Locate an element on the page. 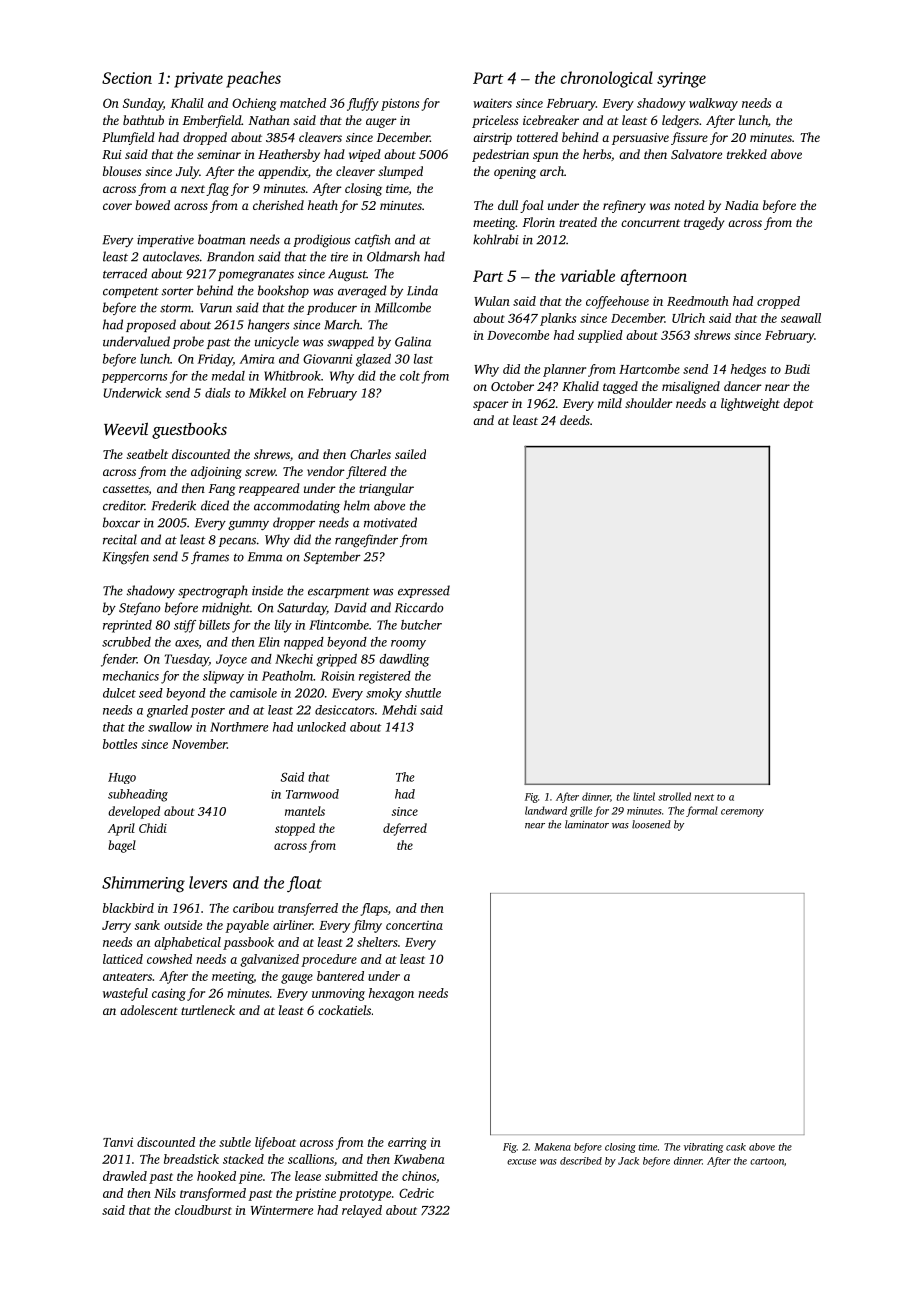 This document has width=924, height=1308. Oldmarsh is located at coordinates (393, 256).
